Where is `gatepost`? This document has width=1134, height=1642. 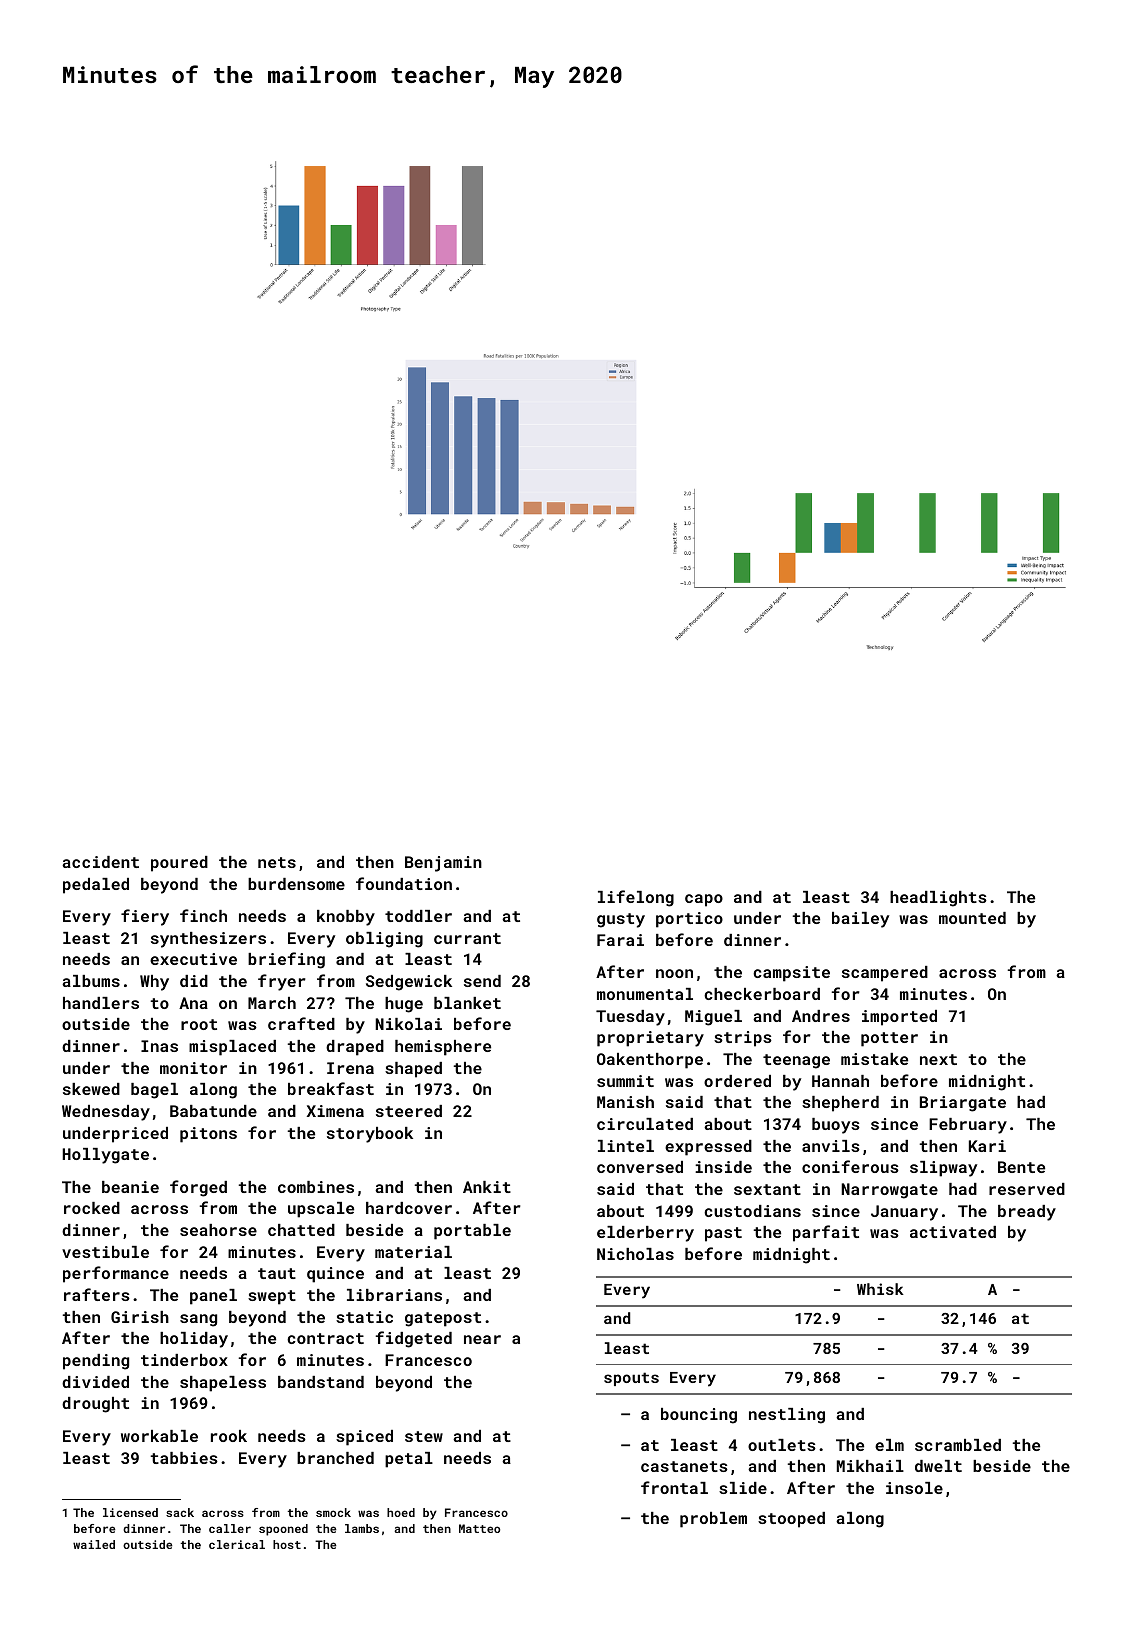 gatepost is located at coordinates (443, 1319).
